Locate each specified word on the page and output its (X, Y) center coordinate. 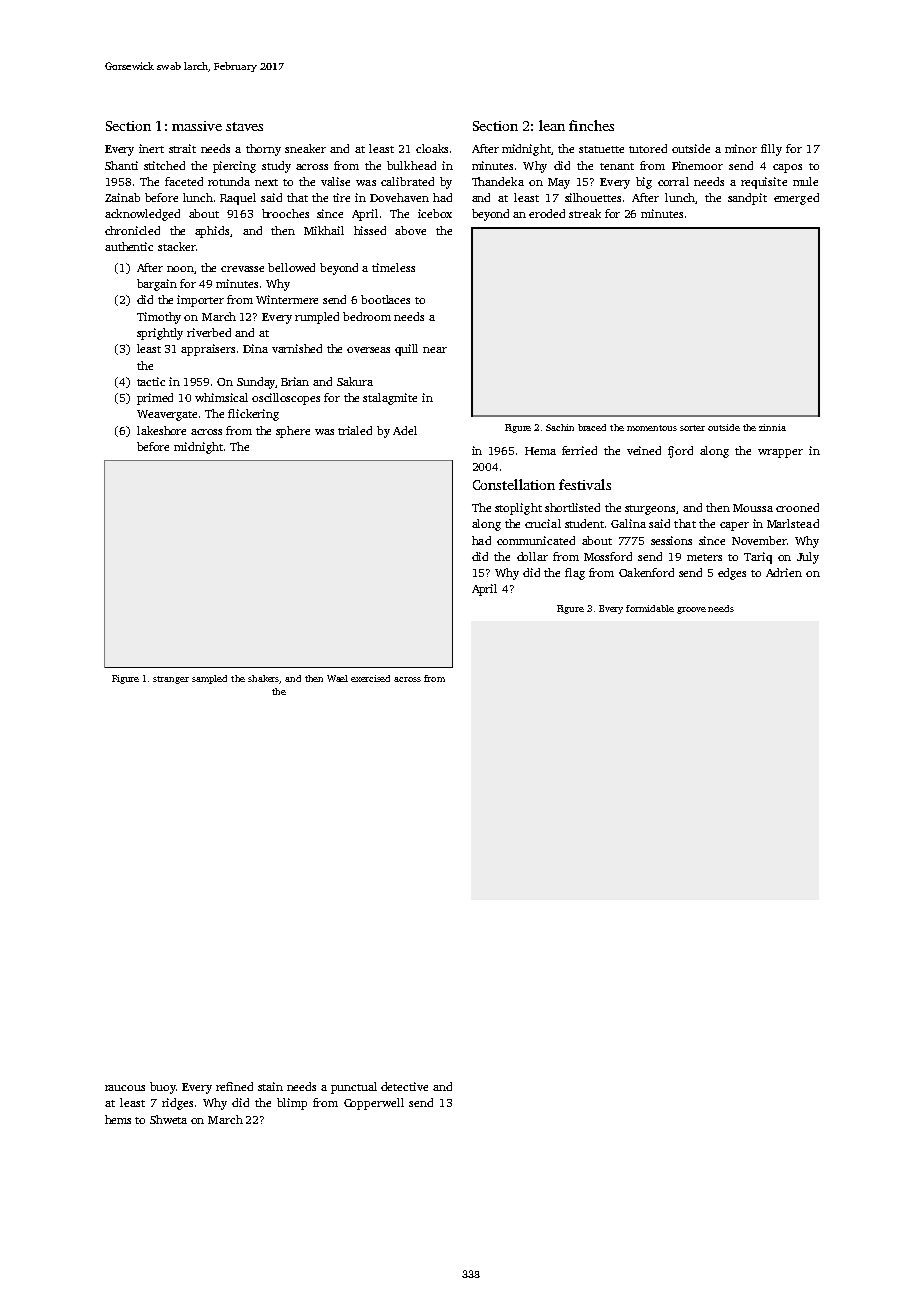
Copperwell (374, 1104)
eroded (547, 213)
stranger (171, 680)
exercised (370, 678)
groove (691, 610)
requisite (764, 183)
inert (151, 148)
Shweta (168, 1119)
